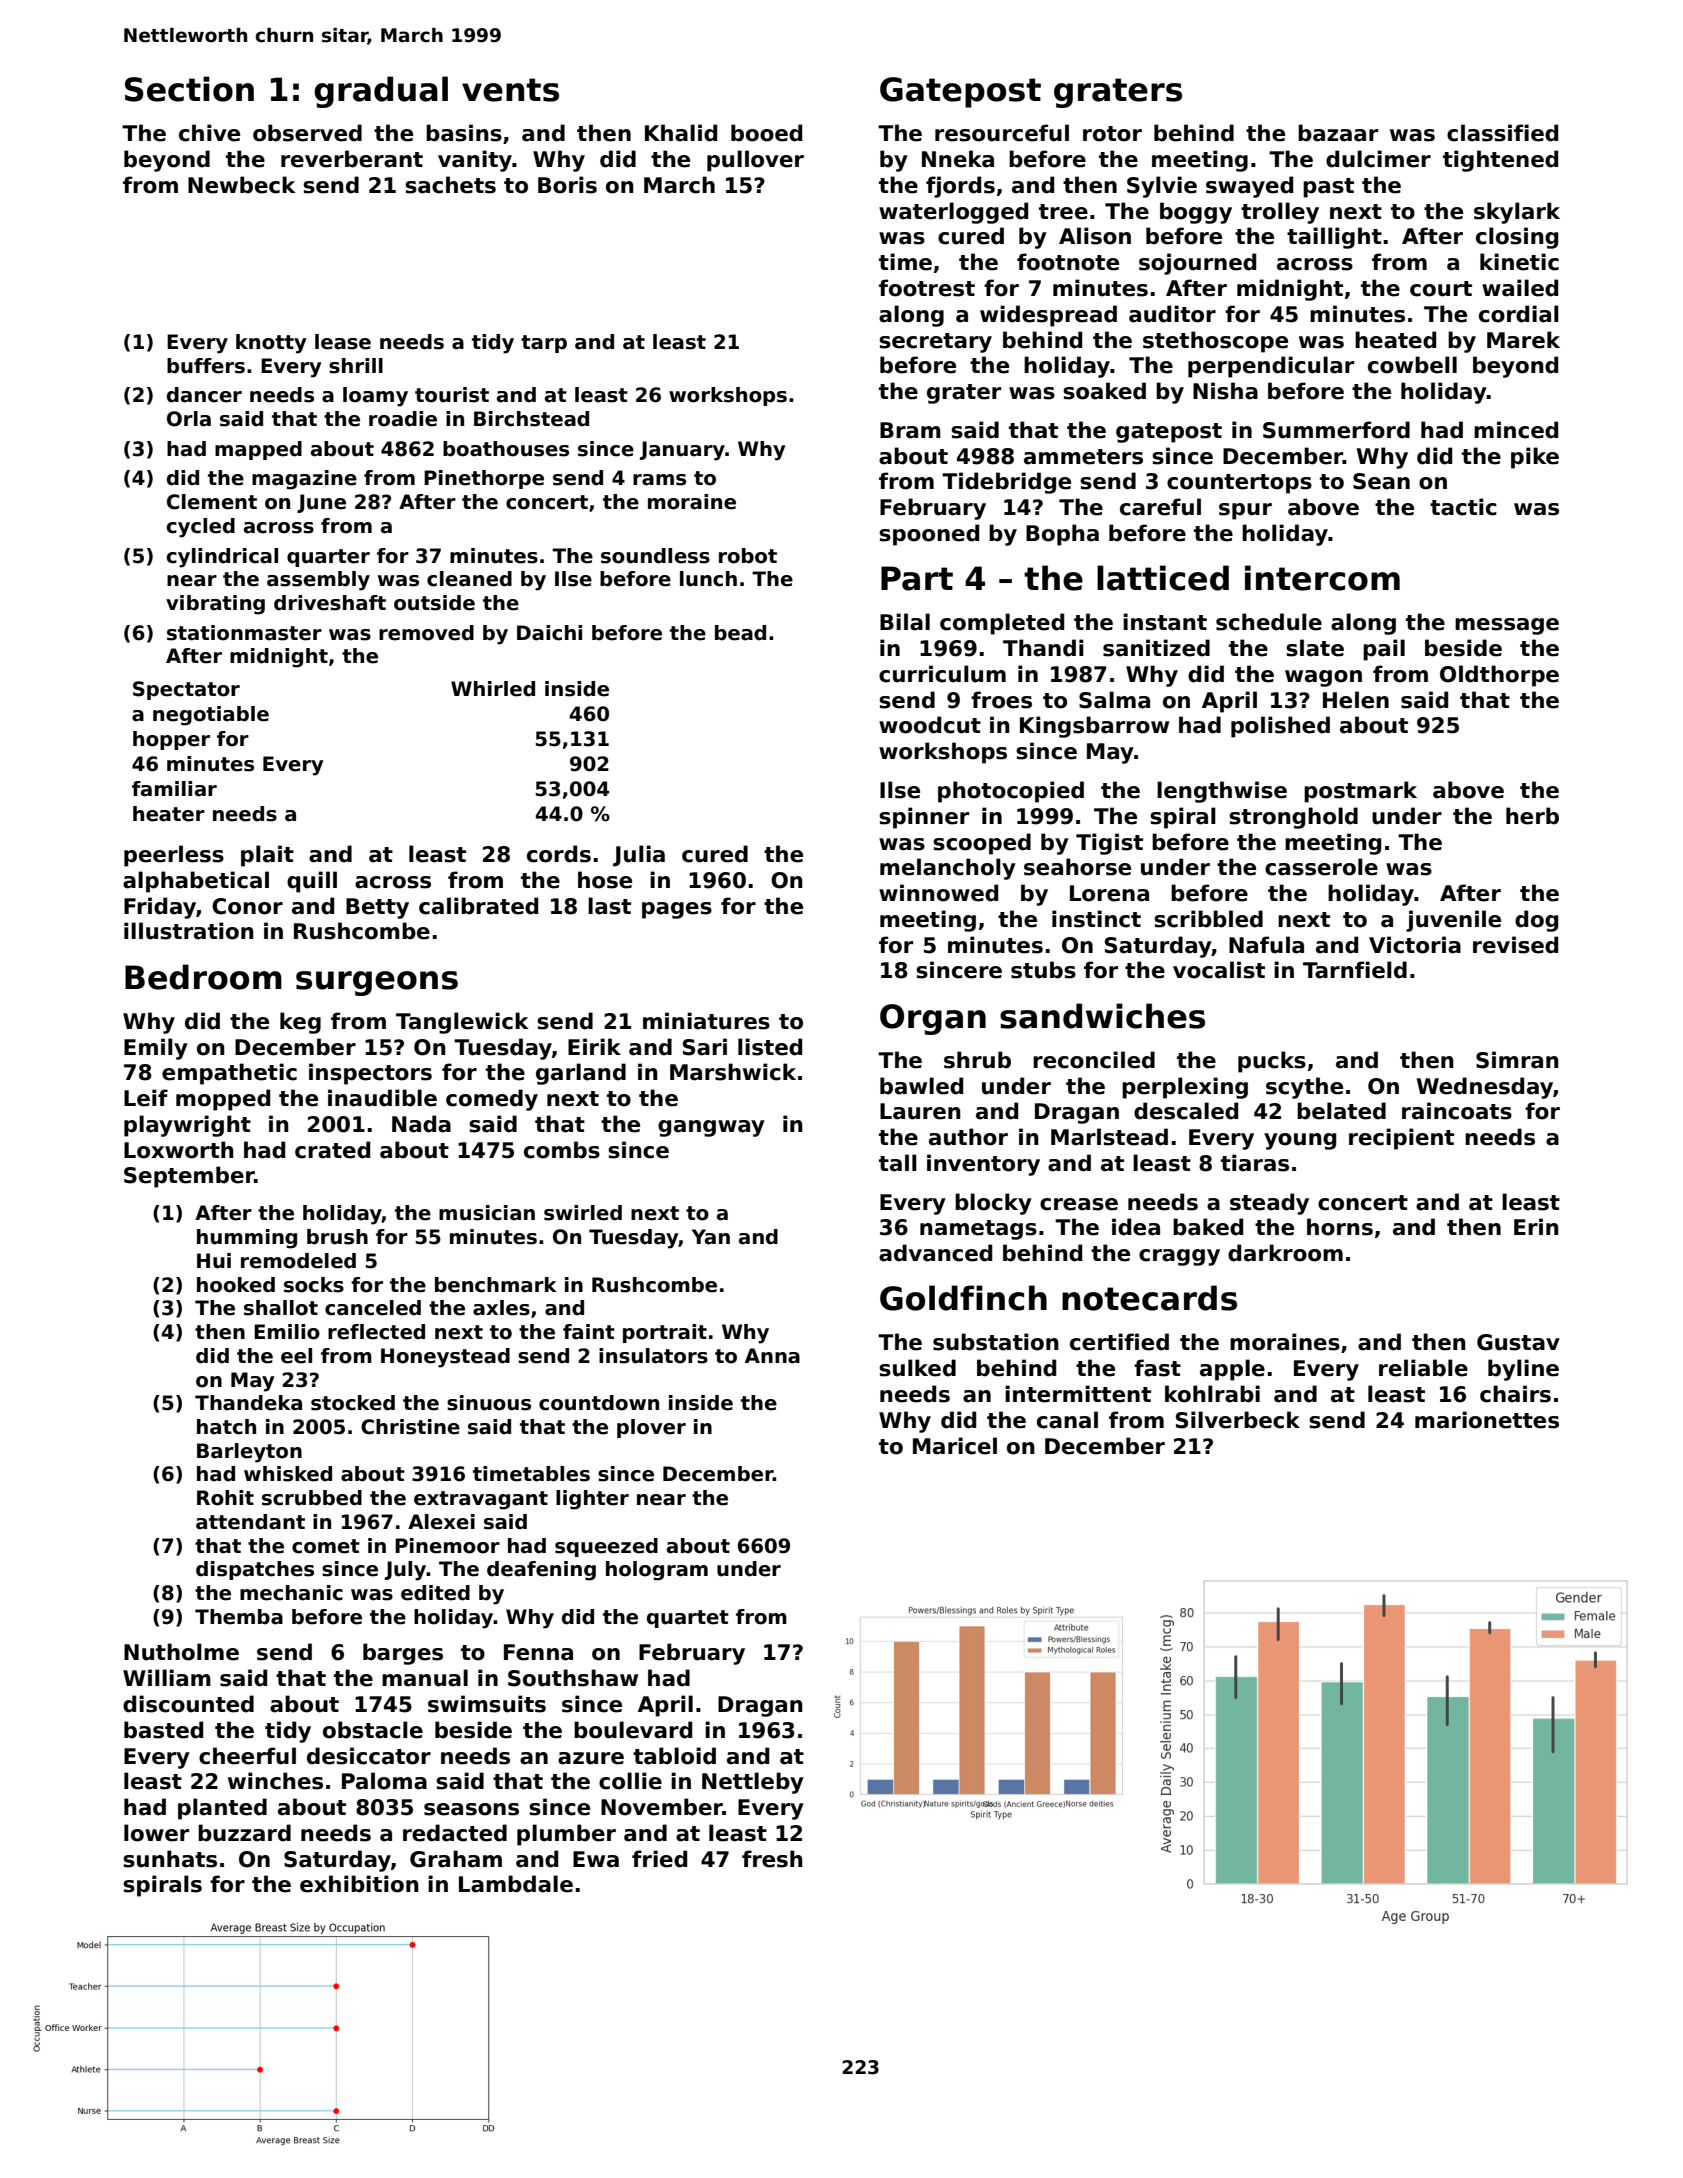 This page has width=1683, height=2178. Describe the element at coordinates (1006, 483) in the page. I see `Tidebridge` at that location.
